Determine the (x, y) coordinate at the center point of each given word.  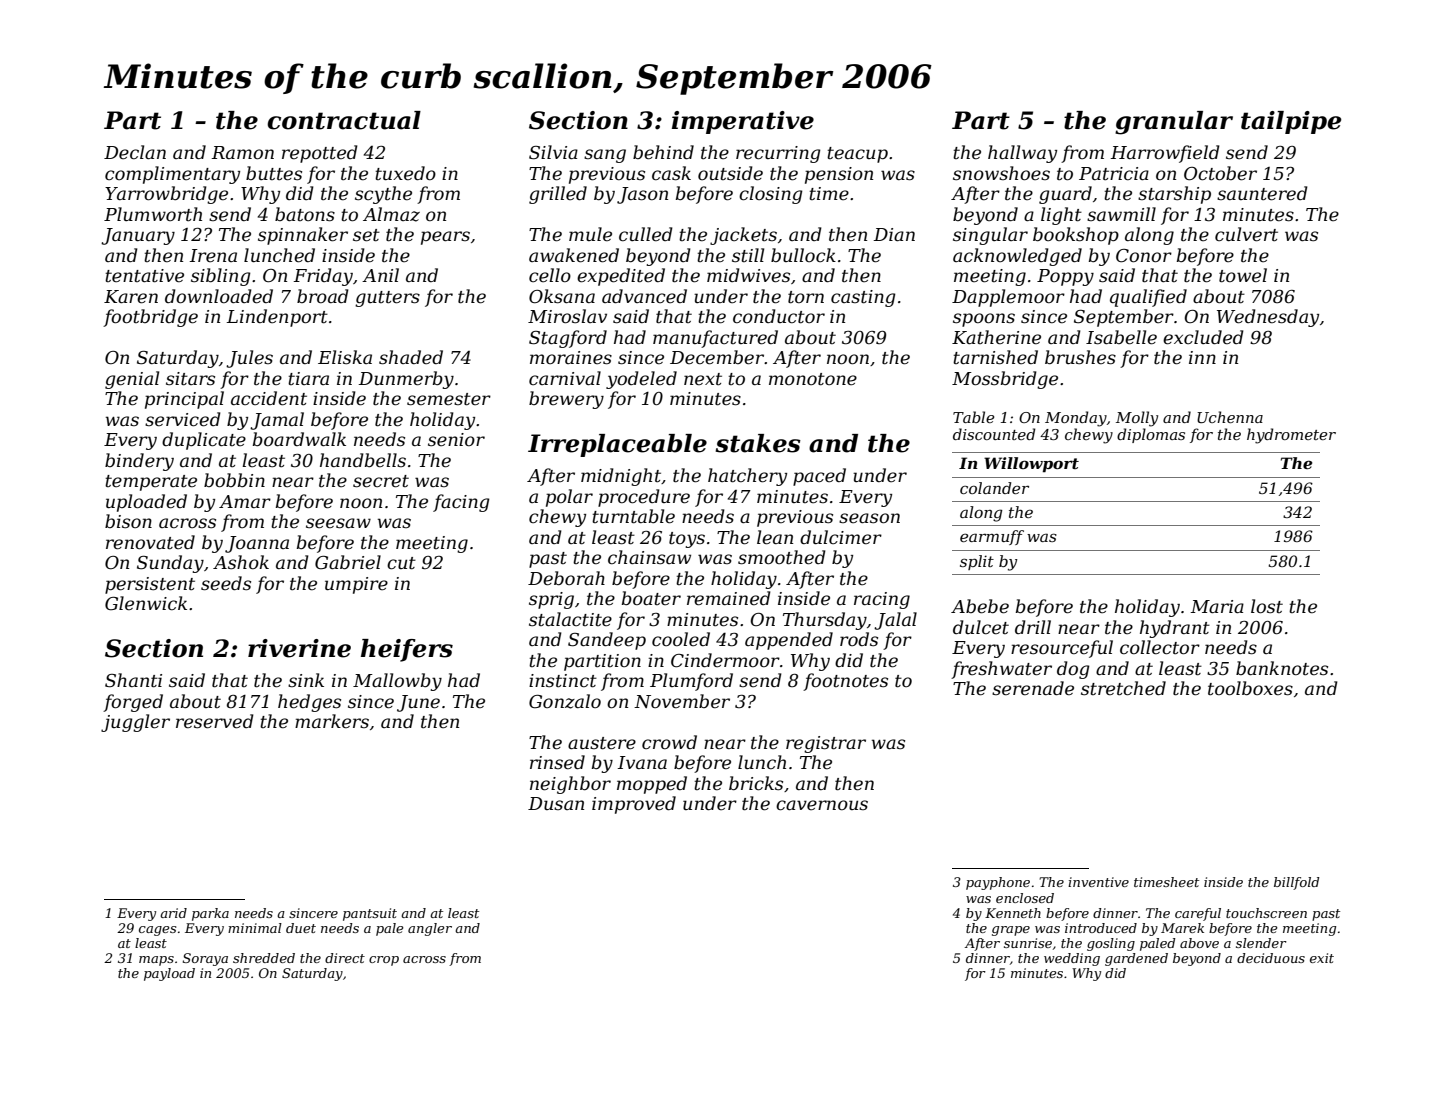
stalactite (570, 619)
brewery (566, 400)
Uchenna (1230, 417)
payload (169, 974)
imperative (743, 122)
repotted (320, 154)
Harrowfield (1165, 154)
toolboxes (1250, 688)
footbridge (150, 318)
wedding (1072, 959)
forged (133, 703)
